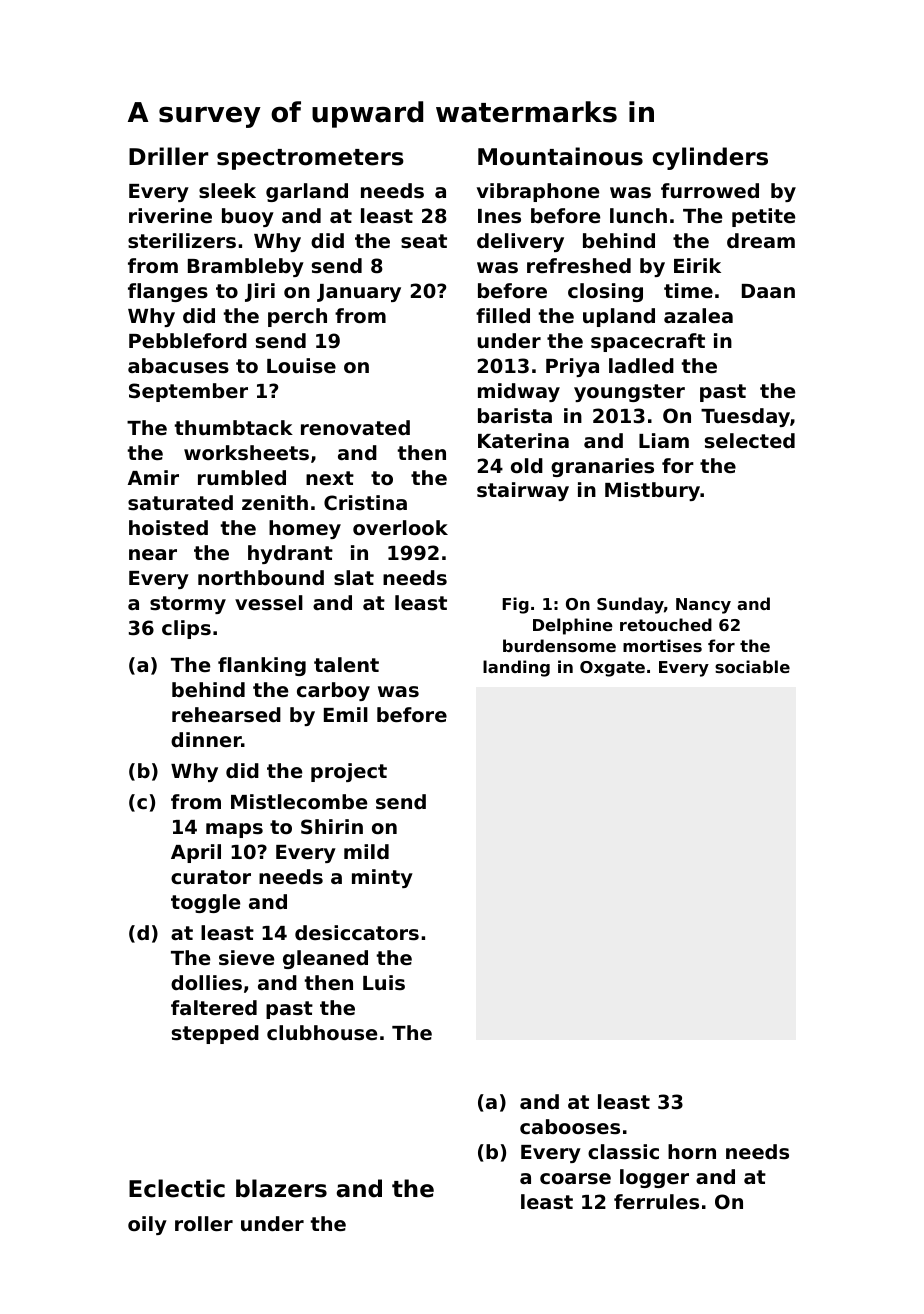 The image size is (924, 1314). I want to click on Luis, so click(384, 982).
